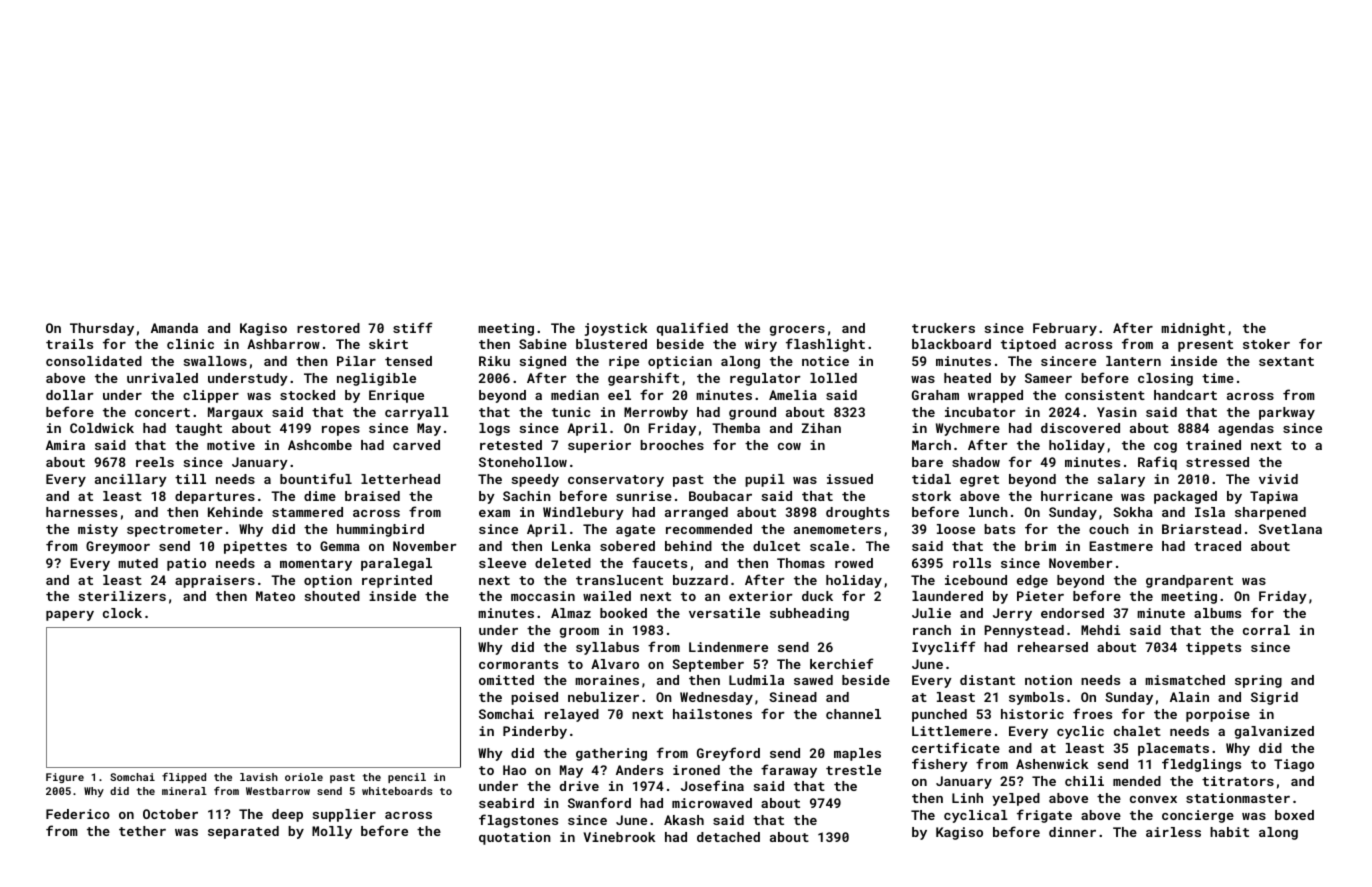  I want to click on Pilar, so click(356, 361).
